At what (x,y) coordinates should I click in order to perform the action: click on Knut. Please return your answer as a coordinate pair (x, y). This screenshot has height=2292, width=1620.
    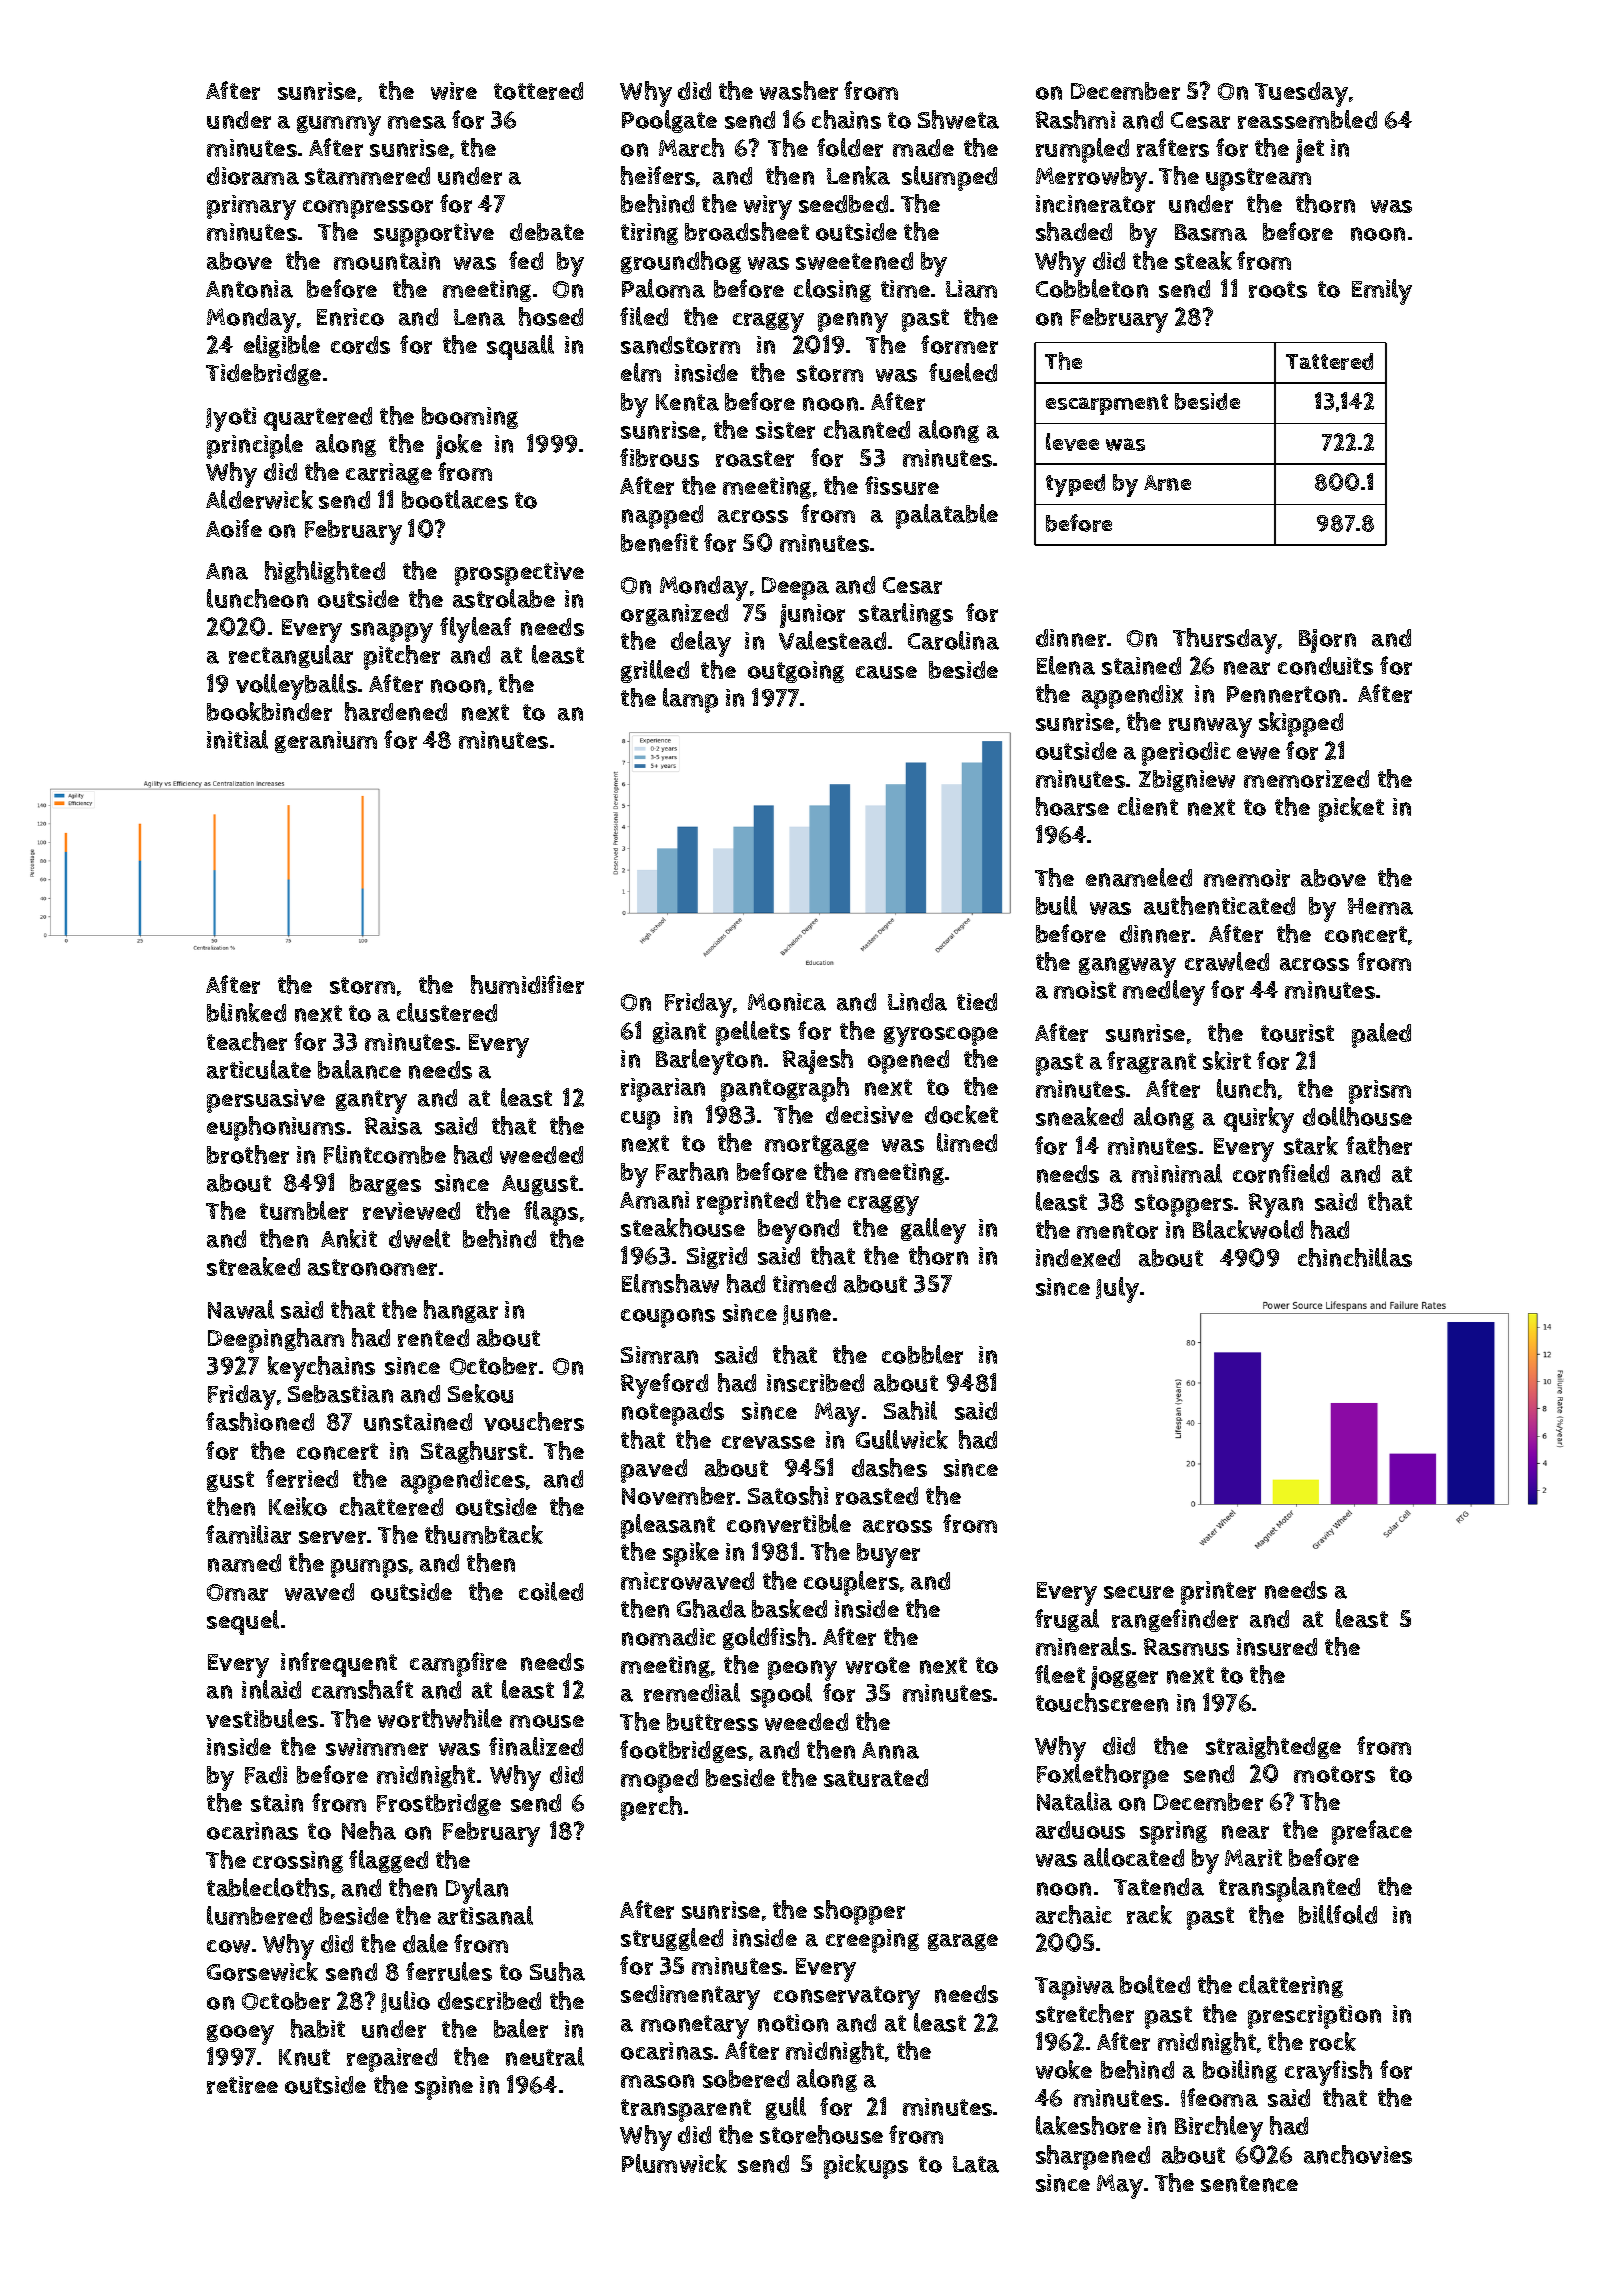
    Looking at the image, I should click on (304, 2057).
